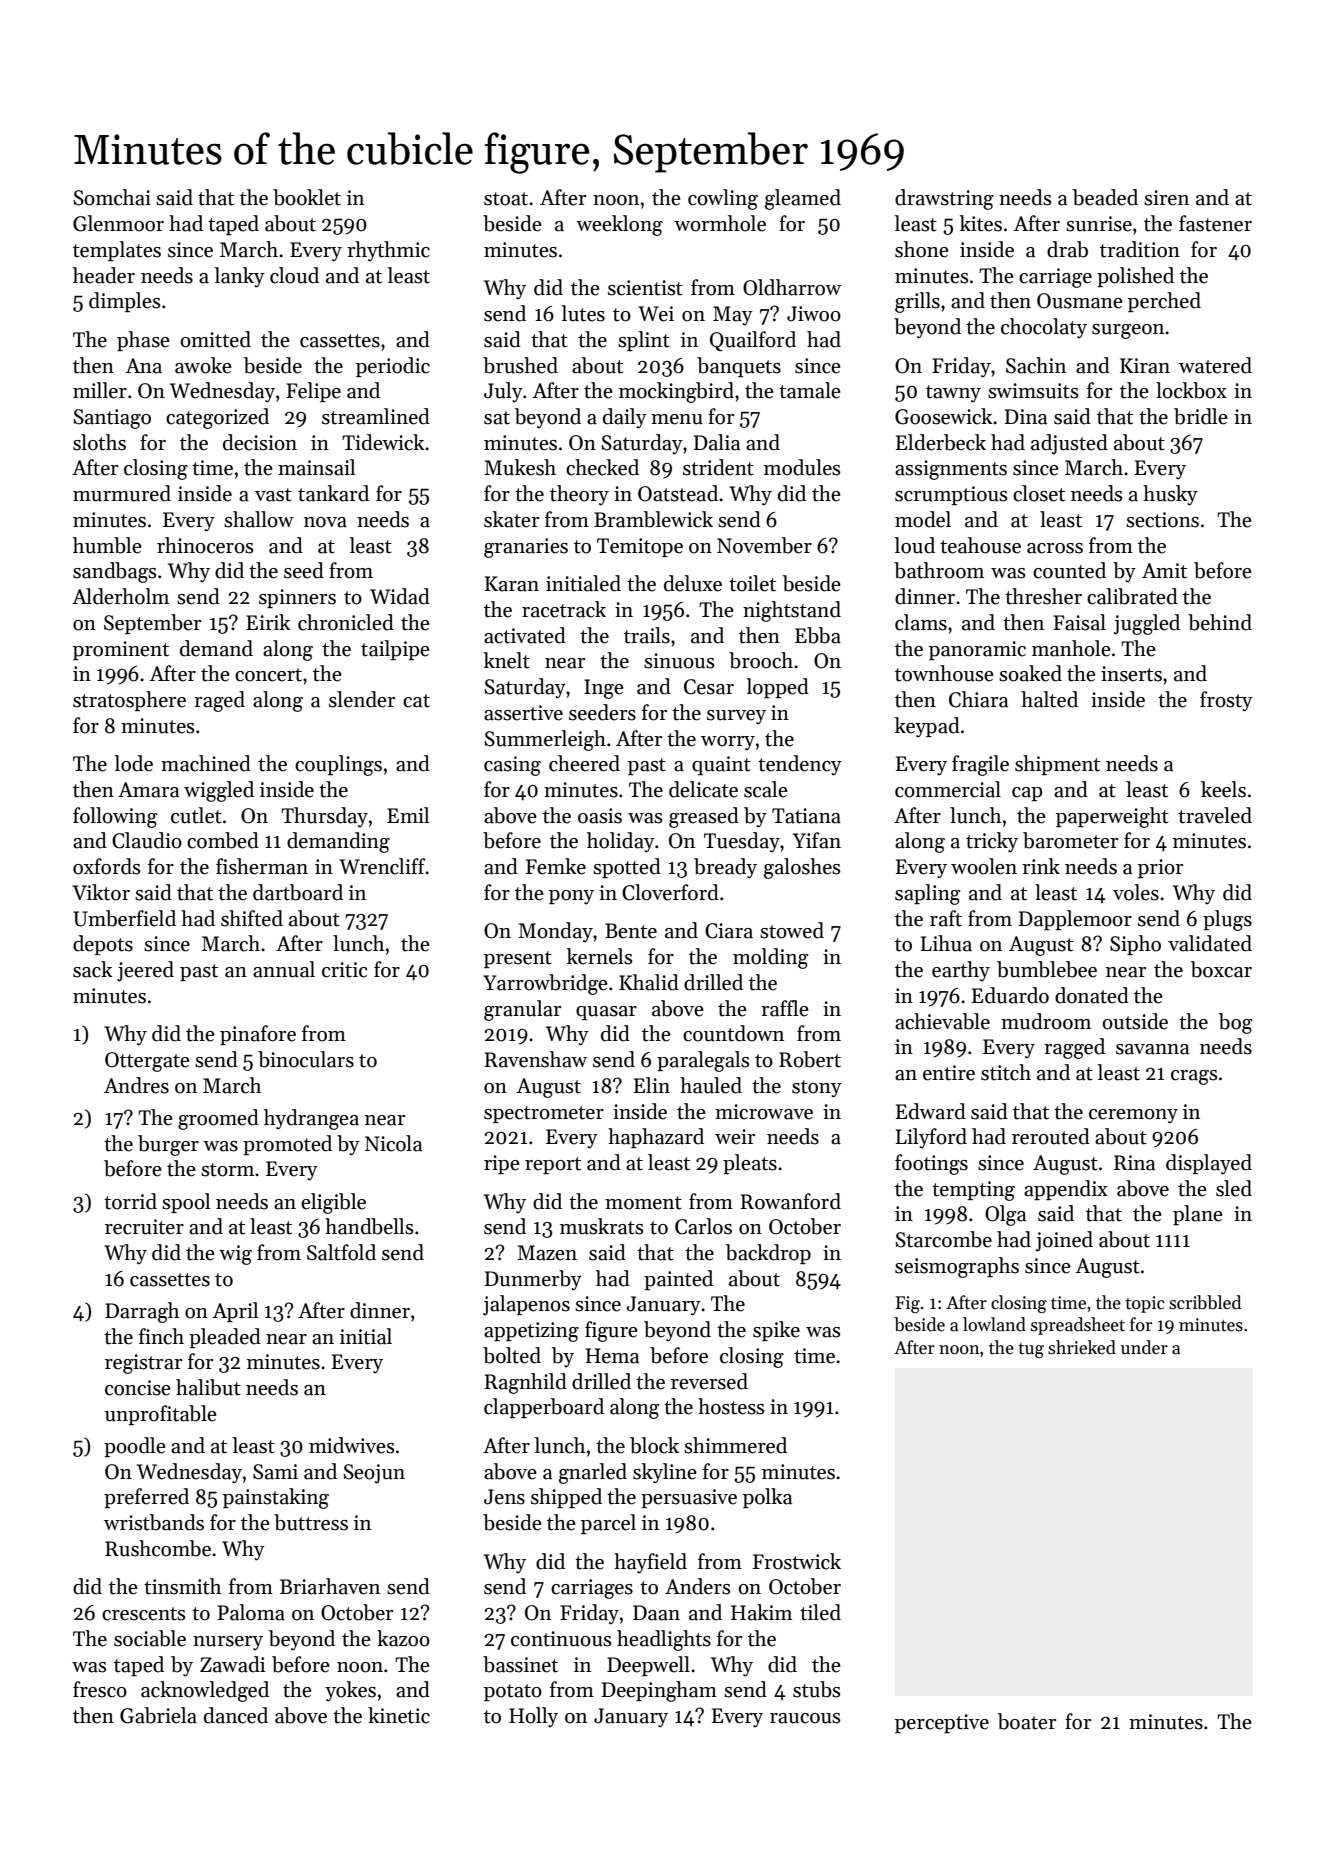 This page has width=1325, height=1873. What do you see at coordinates (316, 467) in the page?
I see `mainsail` at bounding box center [316, 467].
